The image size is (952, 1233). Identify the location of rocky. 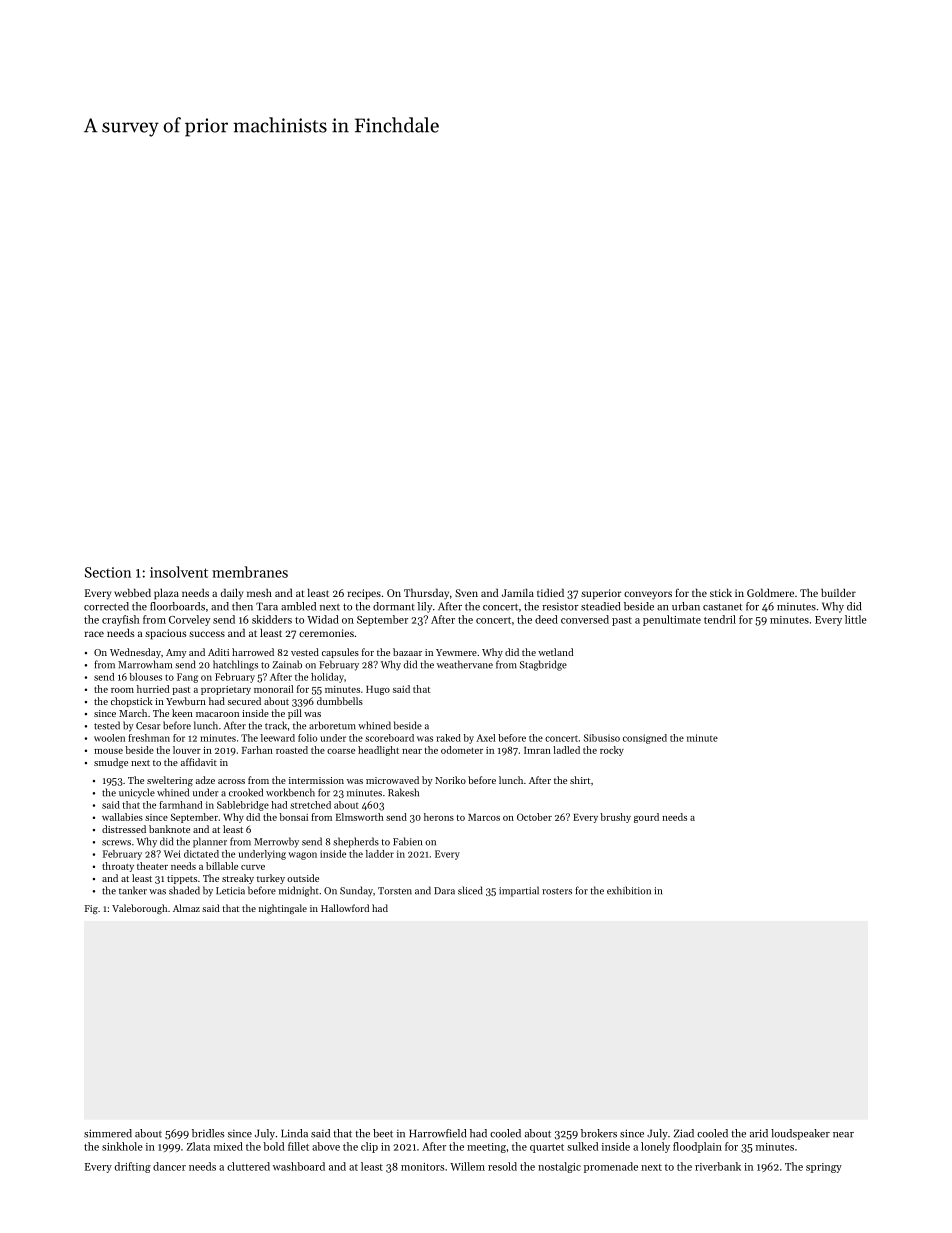
(612, 751).
